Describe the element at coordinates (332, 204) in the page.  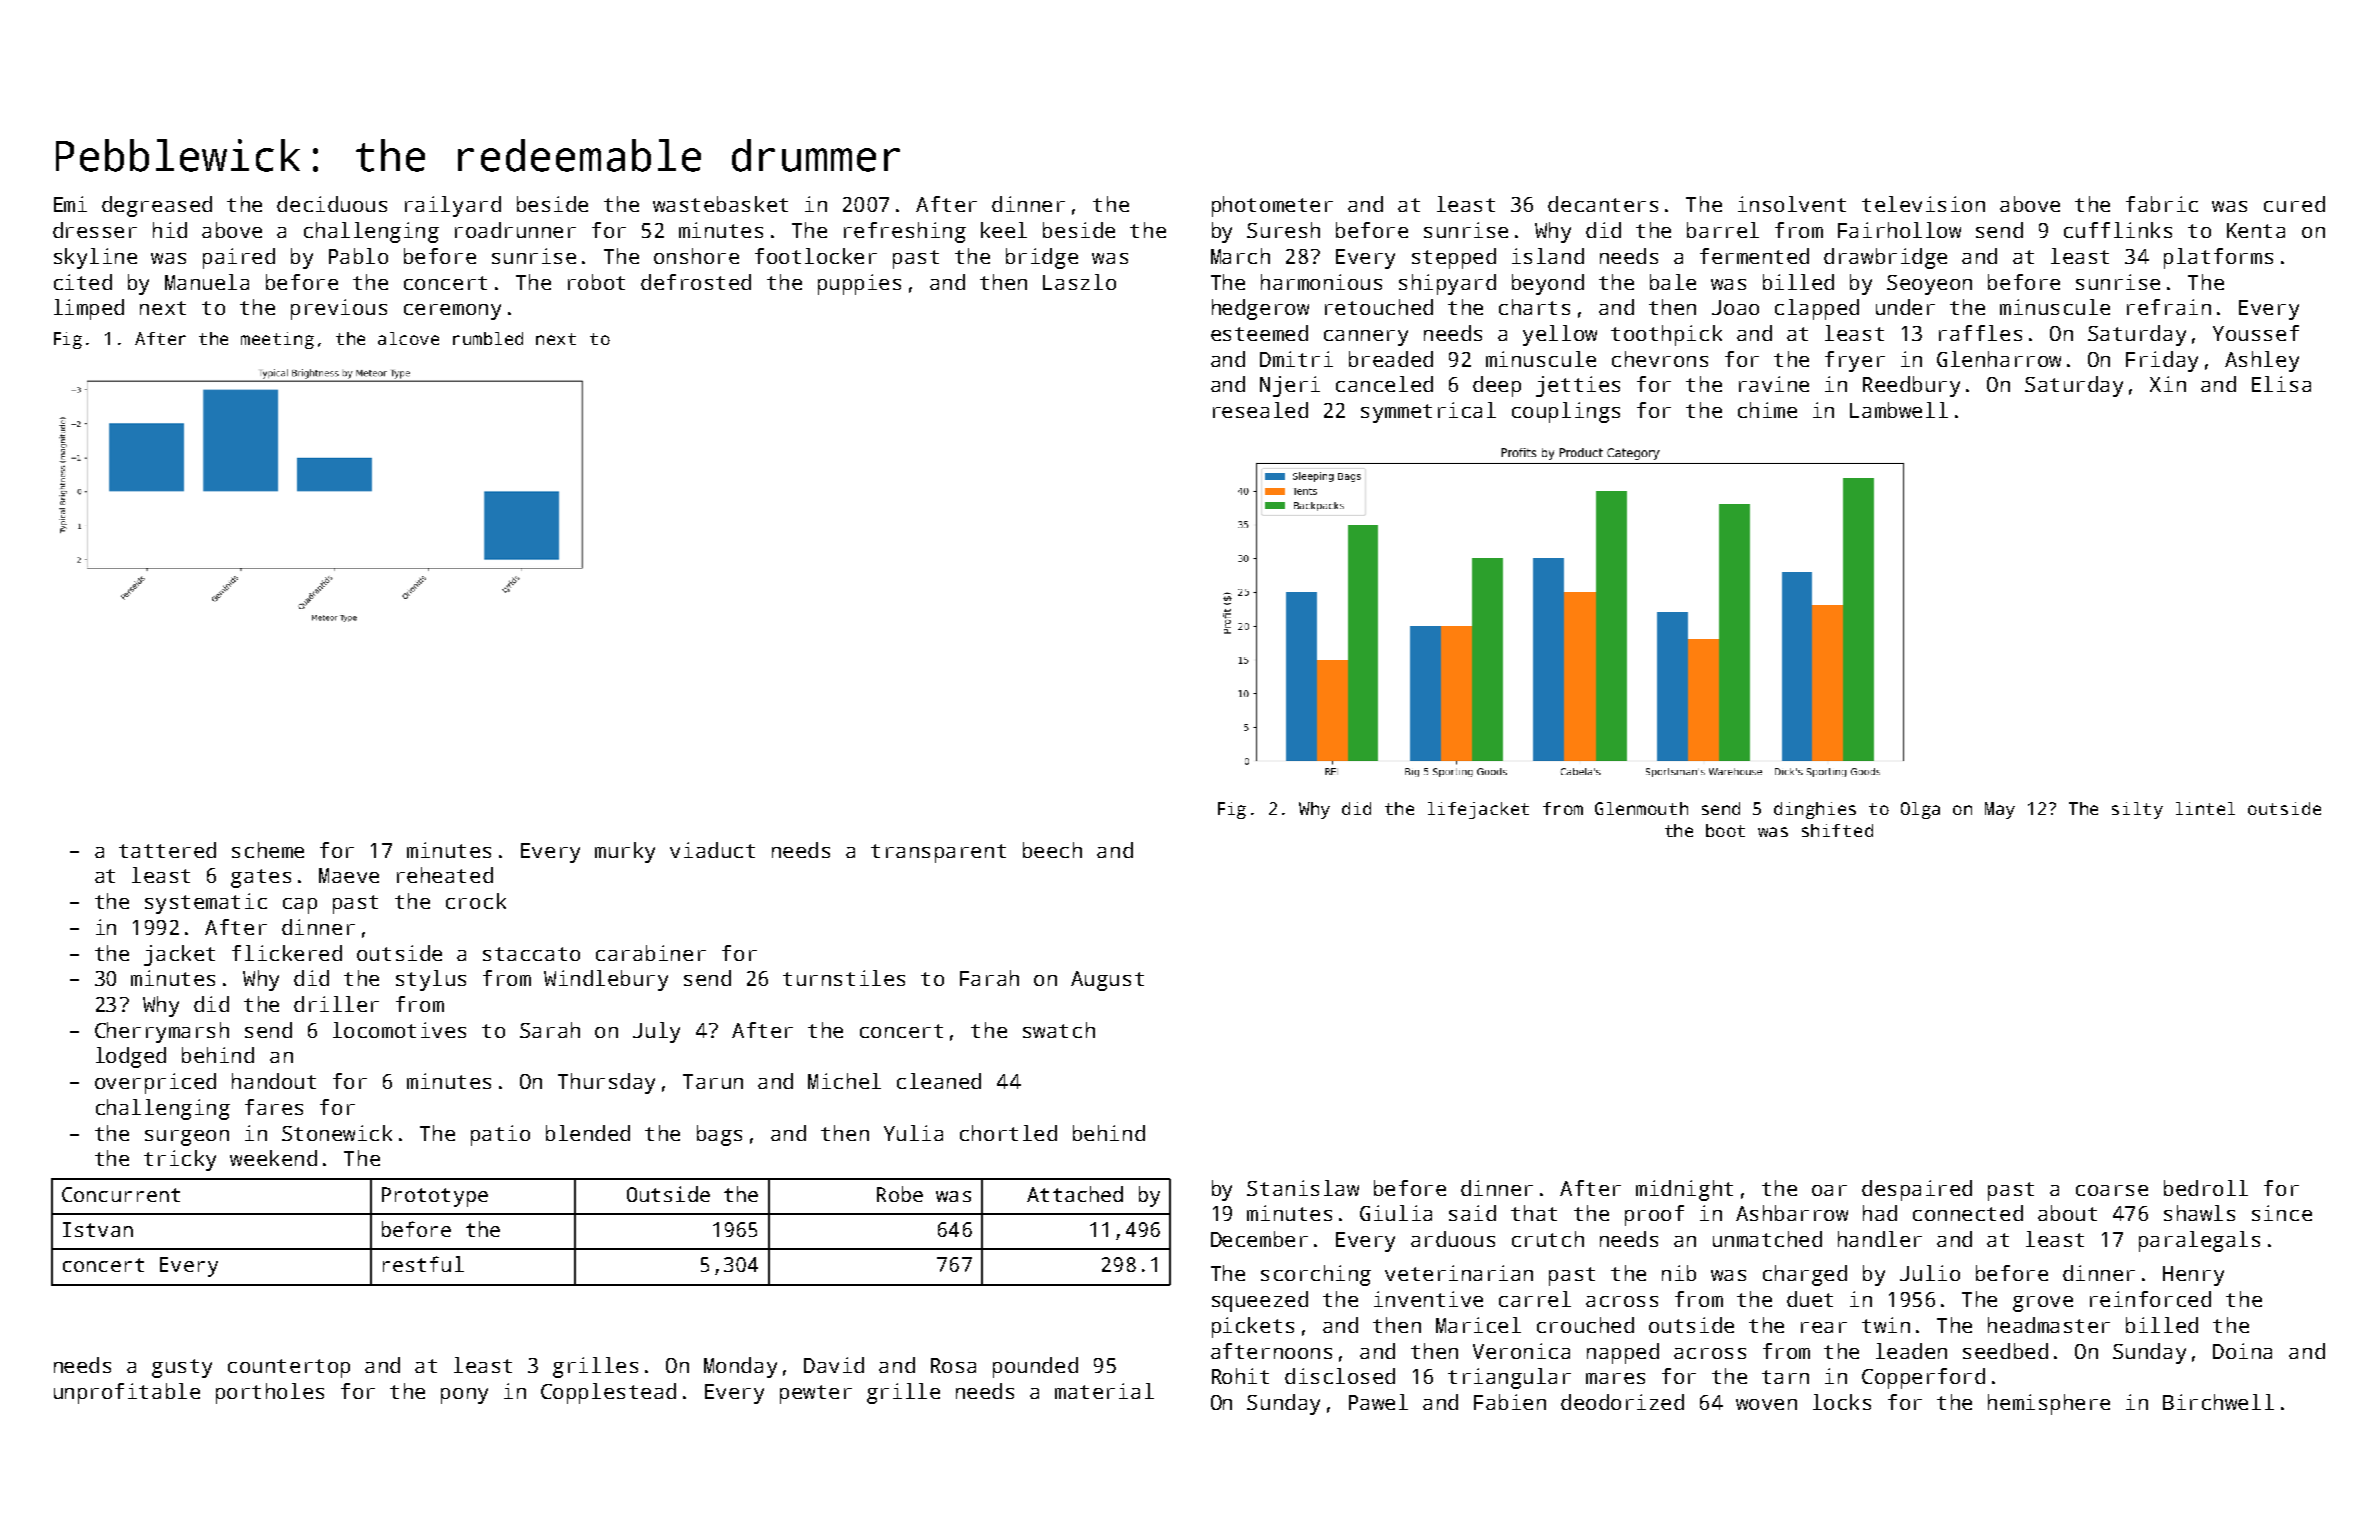
I see `deciduous` at that location.
